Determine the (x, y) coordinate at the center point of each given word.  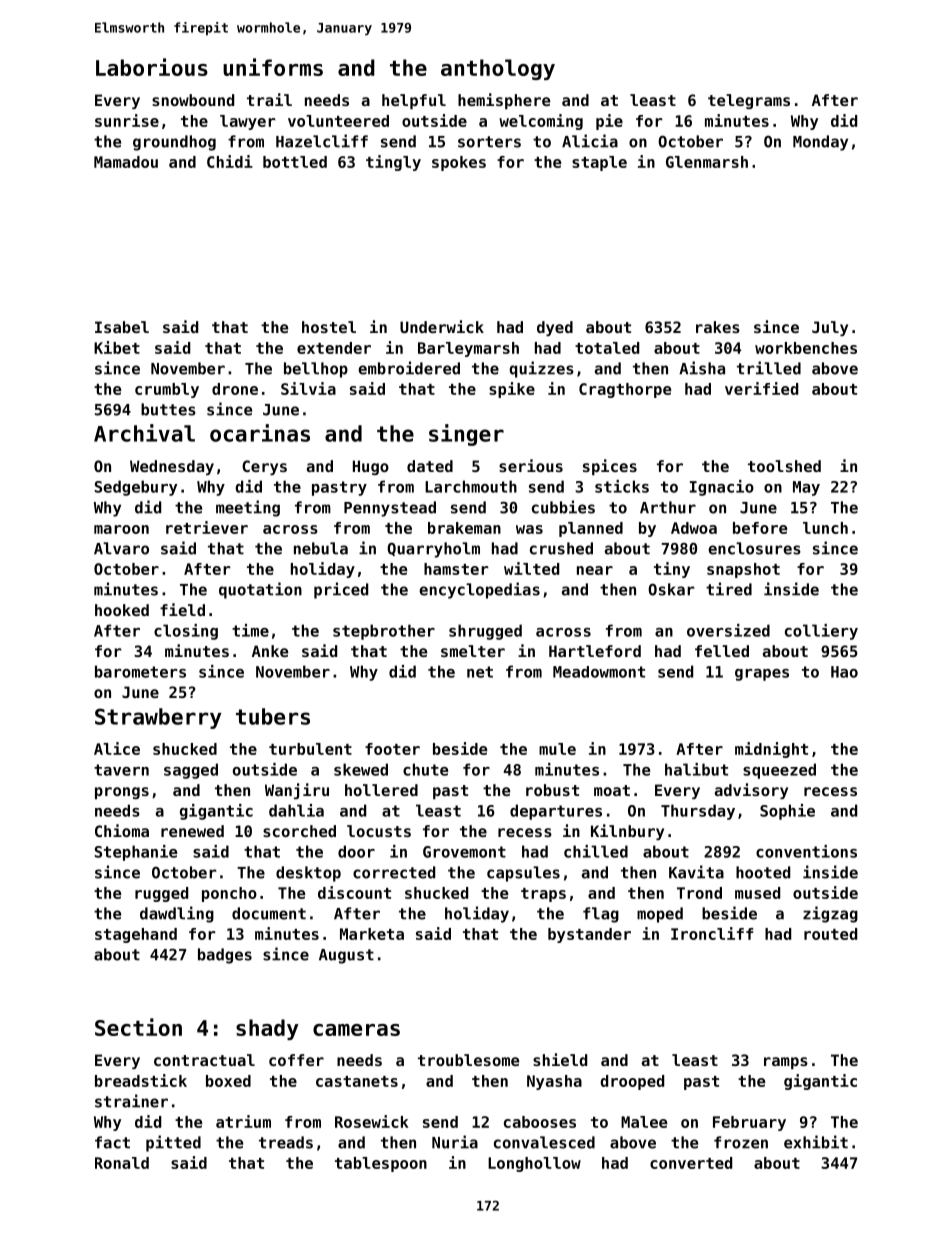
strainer (131, 1101)
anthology (498, 69)
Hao (844, 672)
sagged (191, 771)
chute (425, 769)
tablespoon (381, 1164)
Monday (820, 143)
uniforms (273, 67)
